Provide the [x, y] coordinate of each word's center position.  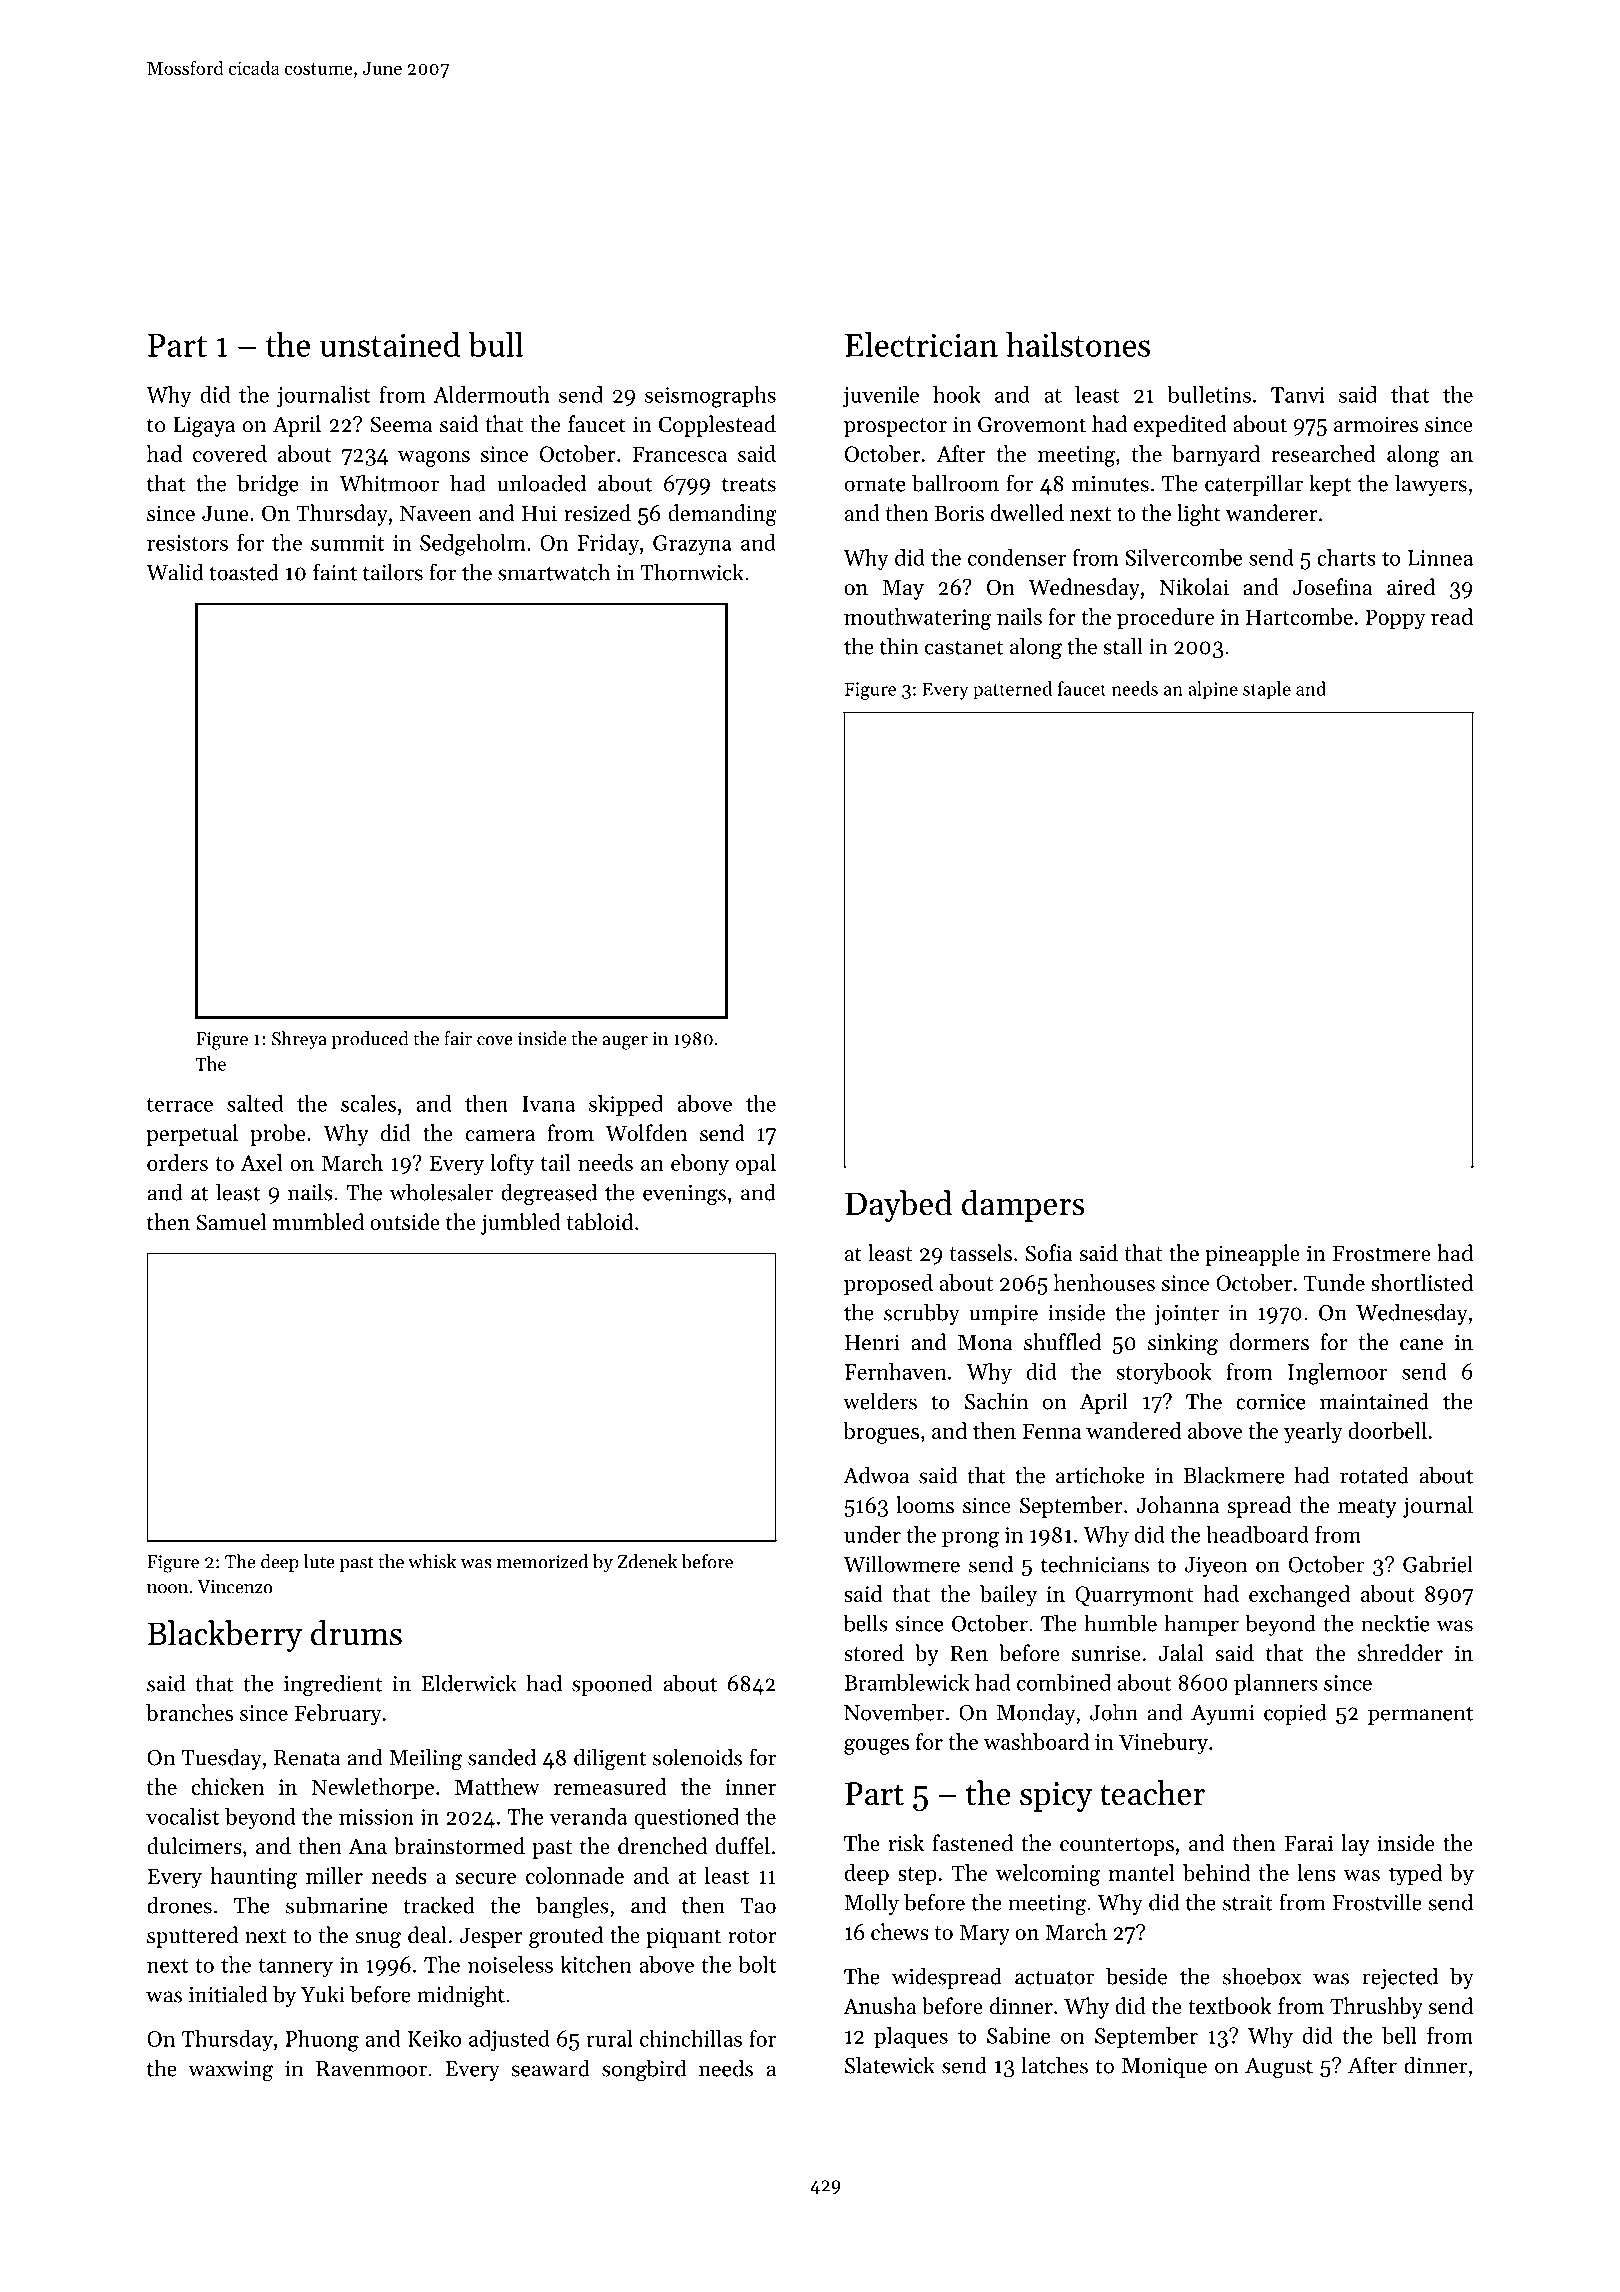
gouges [876, 1747]
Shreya [299, 1040]
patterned [1012, 690]
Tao [758, 1906]
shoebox [1262, 1976]
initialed [228, 1994]
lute [319, 1561]
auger [625, 1043]
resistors [187, 543]
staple [1267, 690]
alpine [1213, 690]
